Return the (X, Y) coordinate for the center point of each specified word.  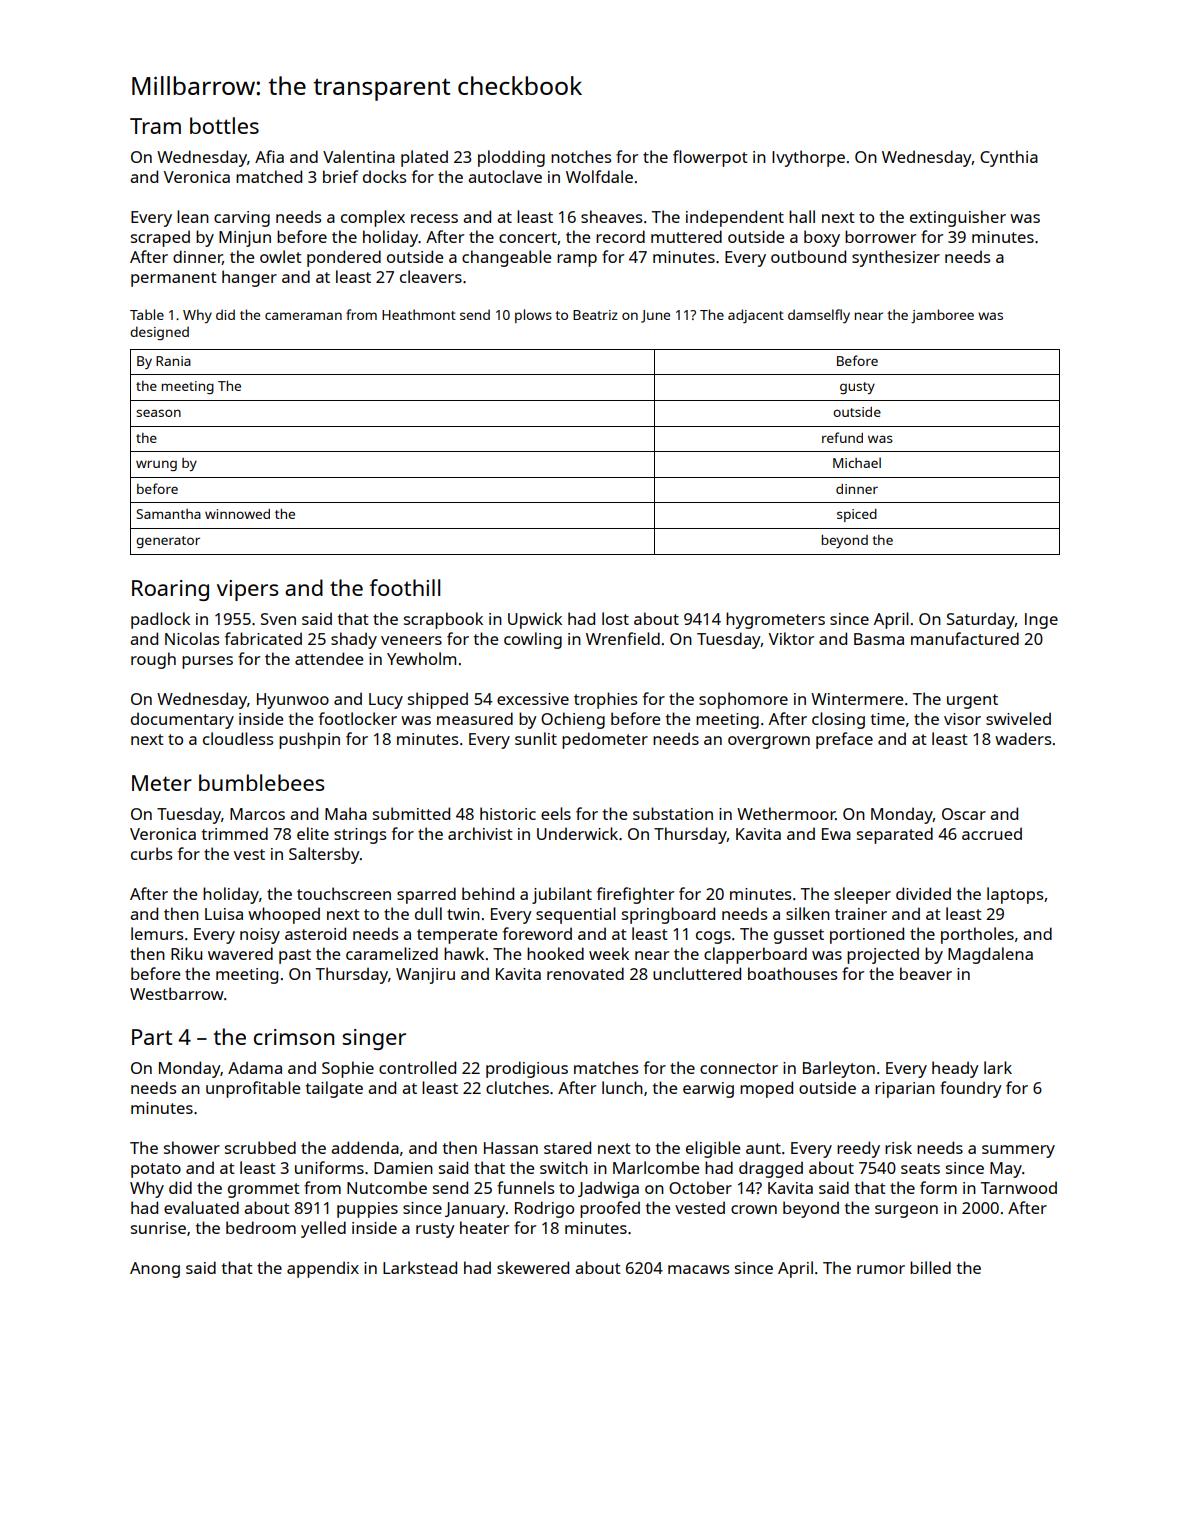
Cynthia (1009, 158)
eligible (713, 1149)
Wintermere (857, 699)
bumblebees (262, 782)
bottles (224, 125)
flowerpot (710, 158)
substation (673, 813)
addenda (365, 1147)
